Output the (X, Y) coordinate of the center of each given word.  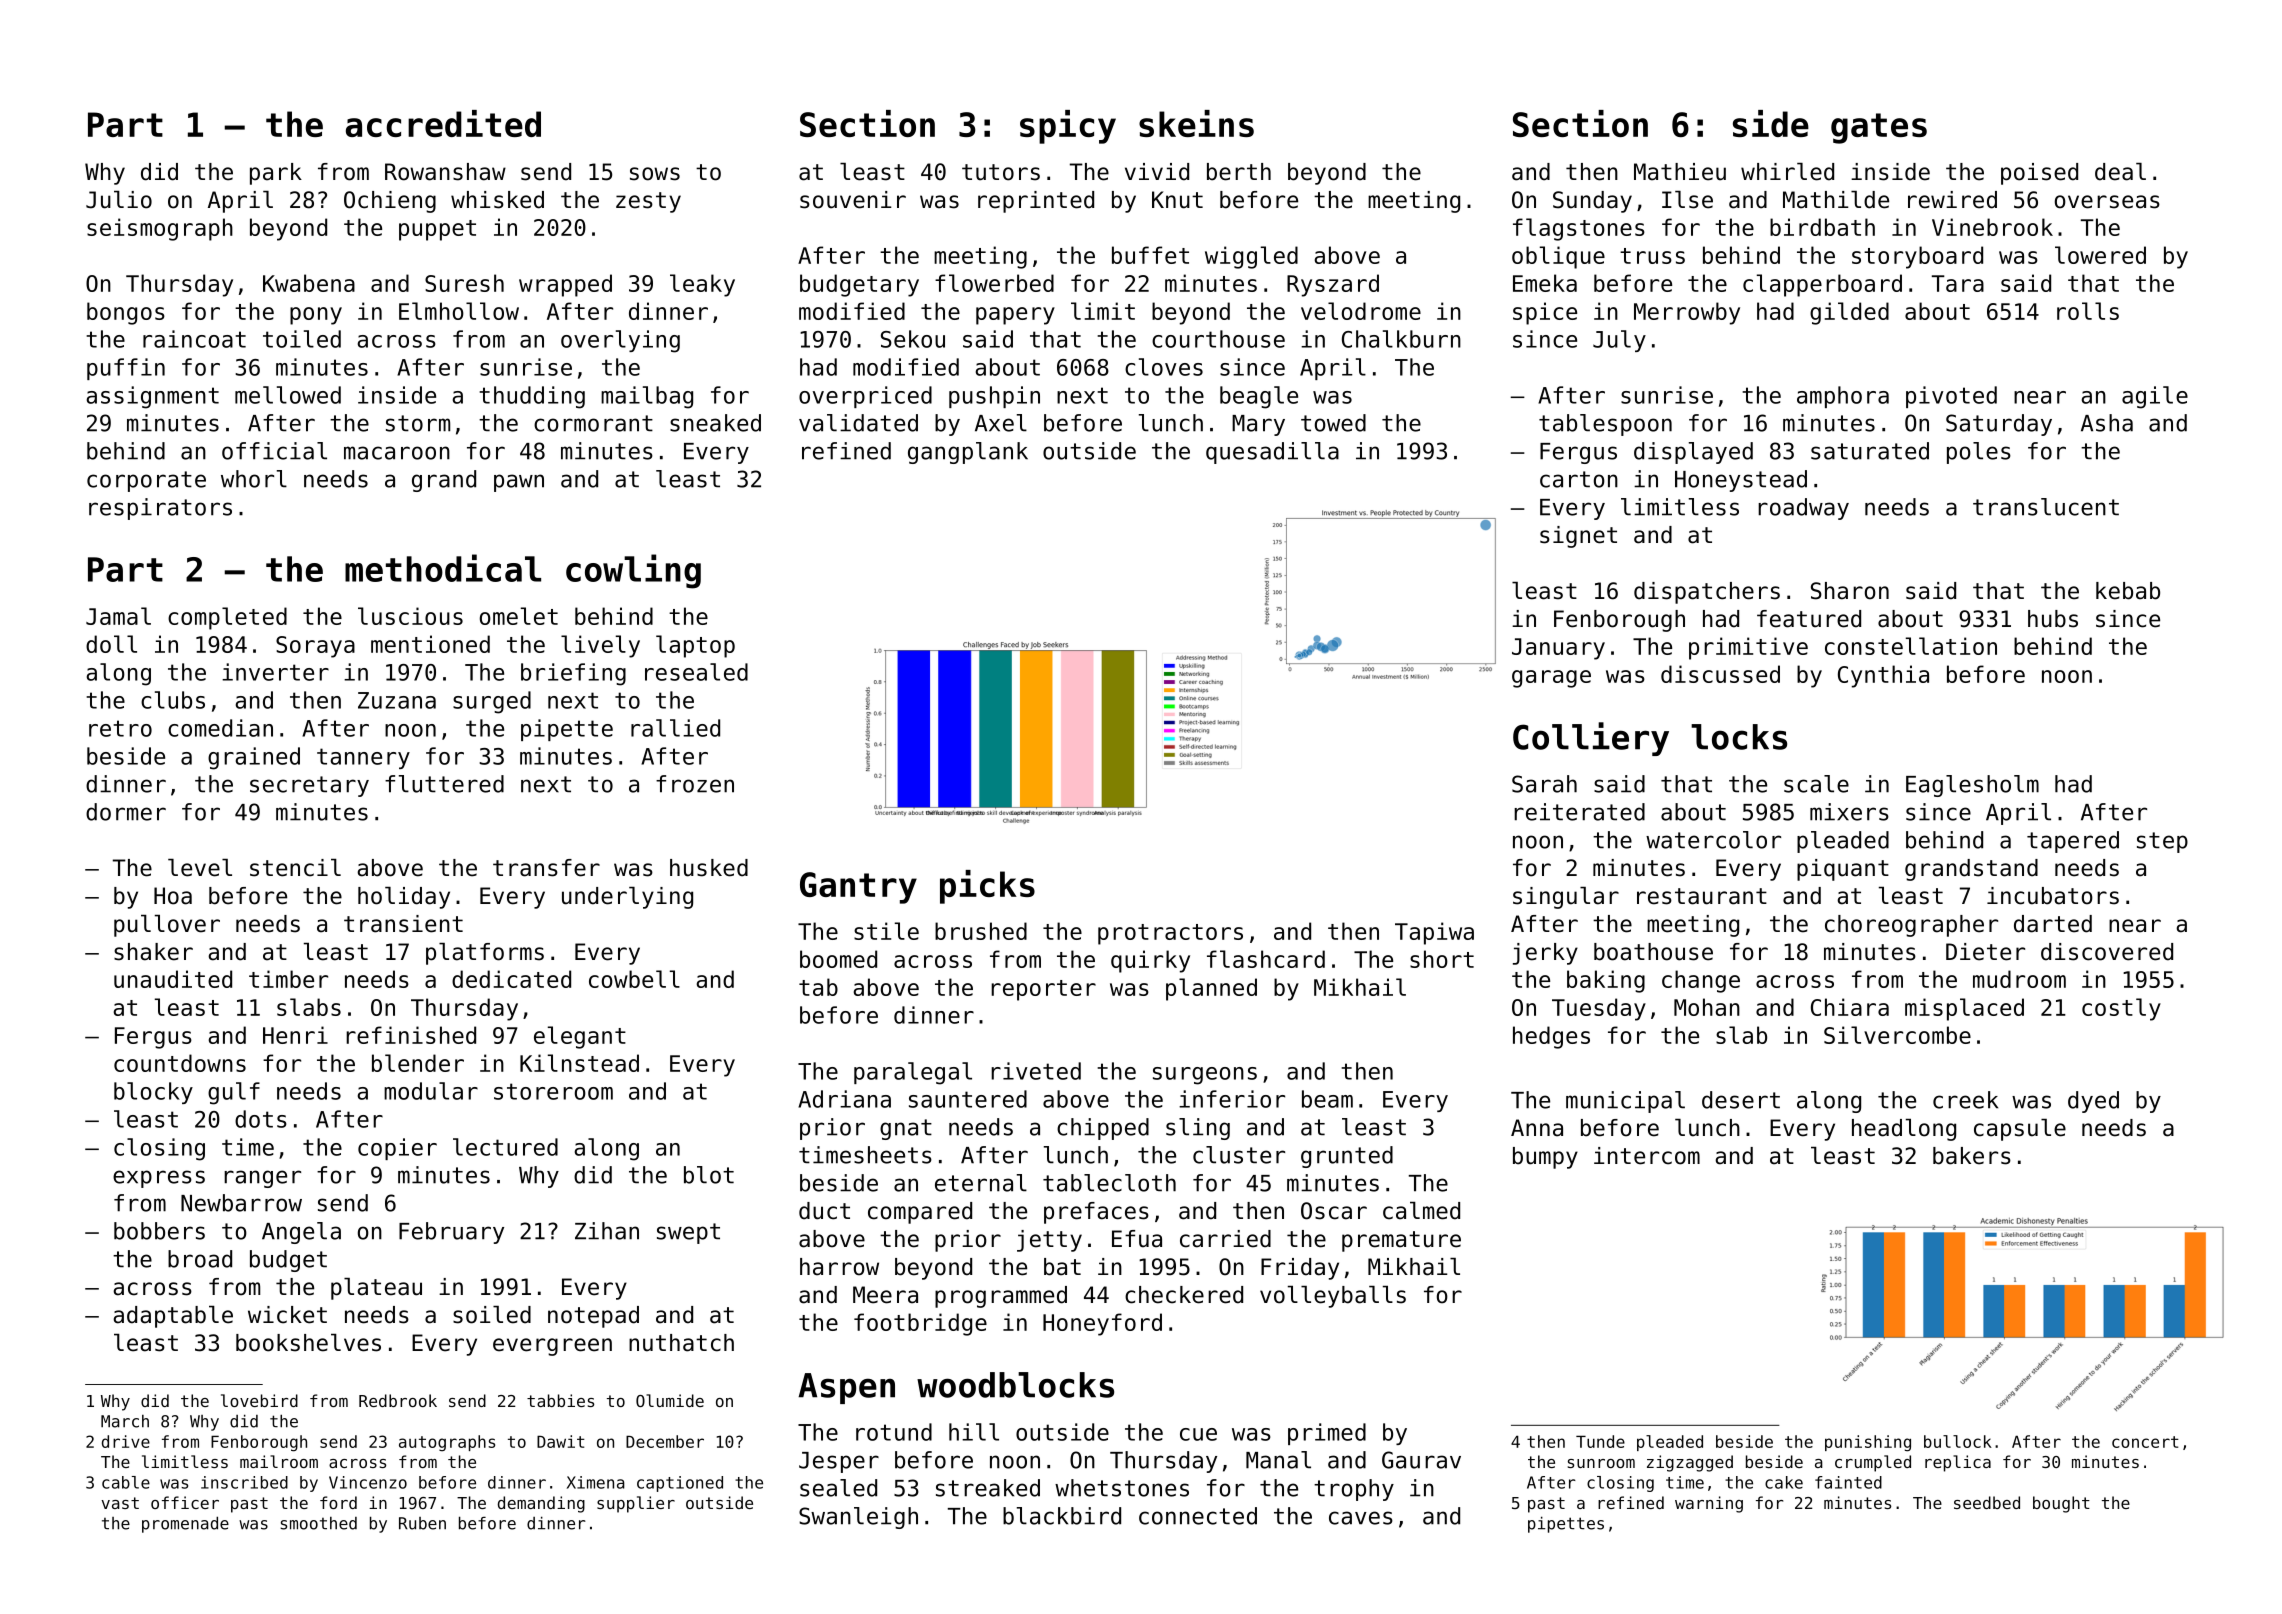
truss (1652, 256)
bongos (126, 313)
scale (1816, 784)
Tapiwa (1434, 933)
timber (288, 979)
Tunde (1600, 1441)
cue (1198, 1434)
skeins (1196, 123)
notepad (593, 1317)
